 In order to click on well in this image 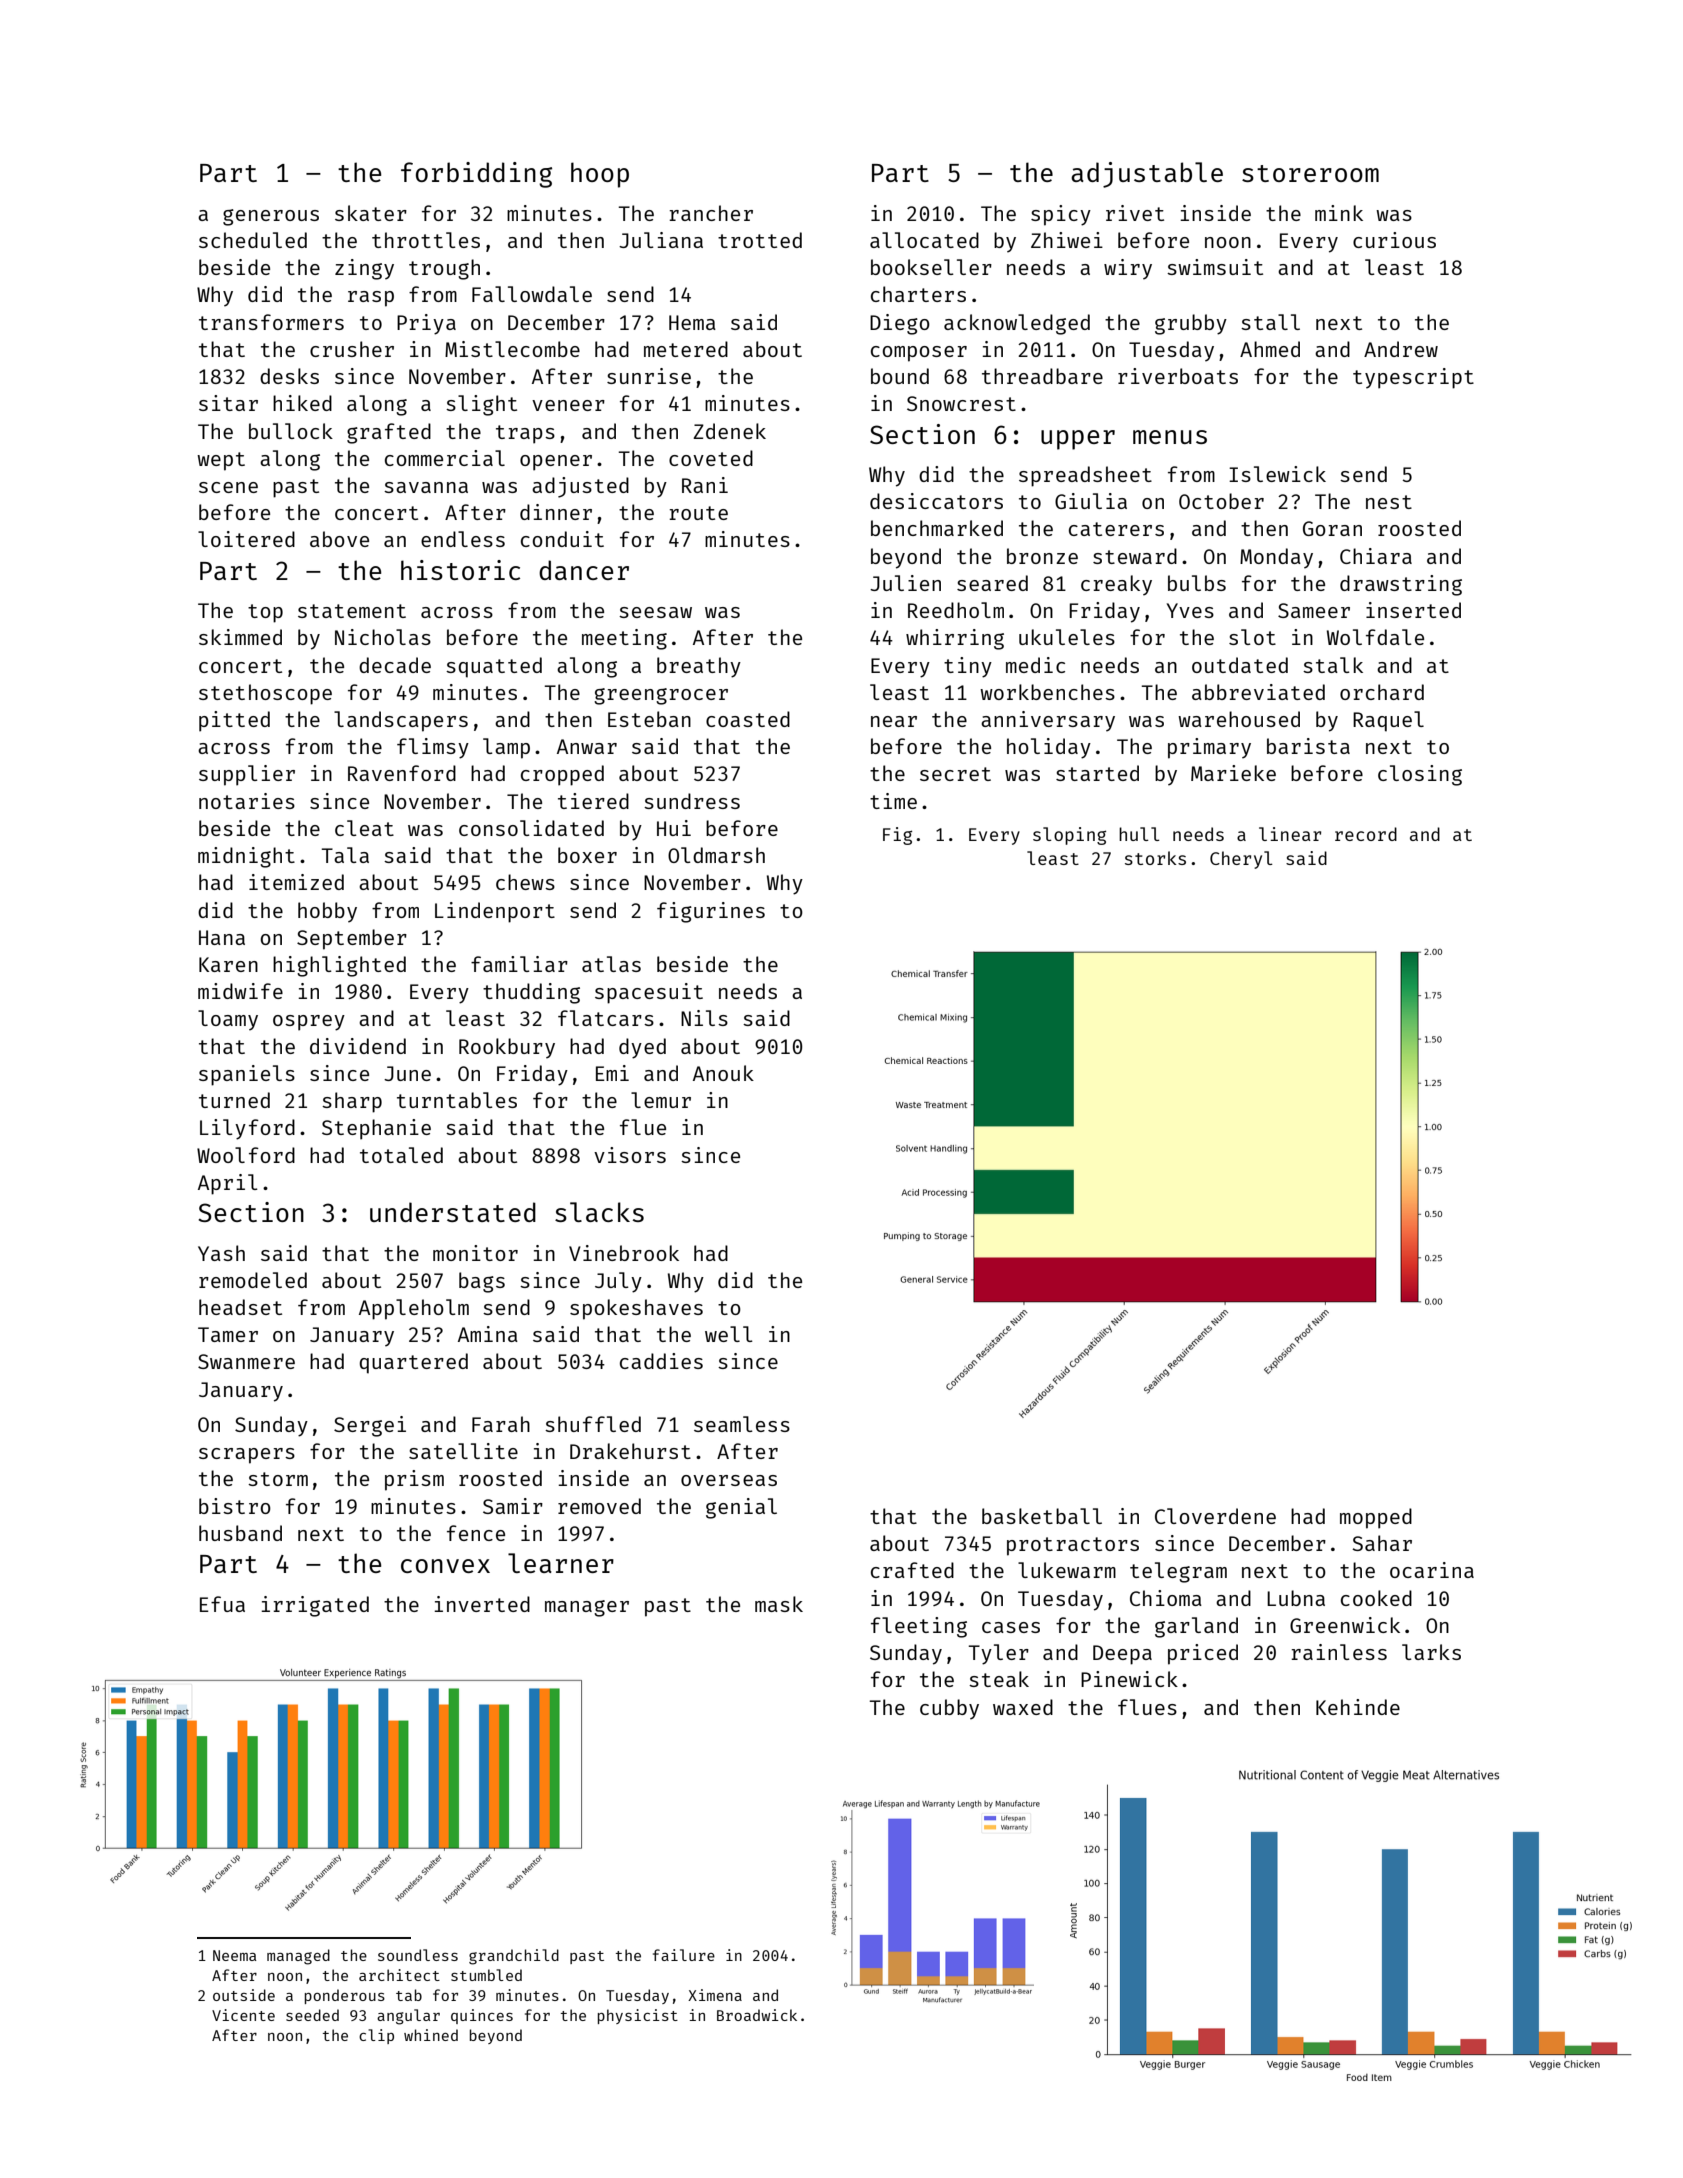, I will do `click(729, 1334)`.
